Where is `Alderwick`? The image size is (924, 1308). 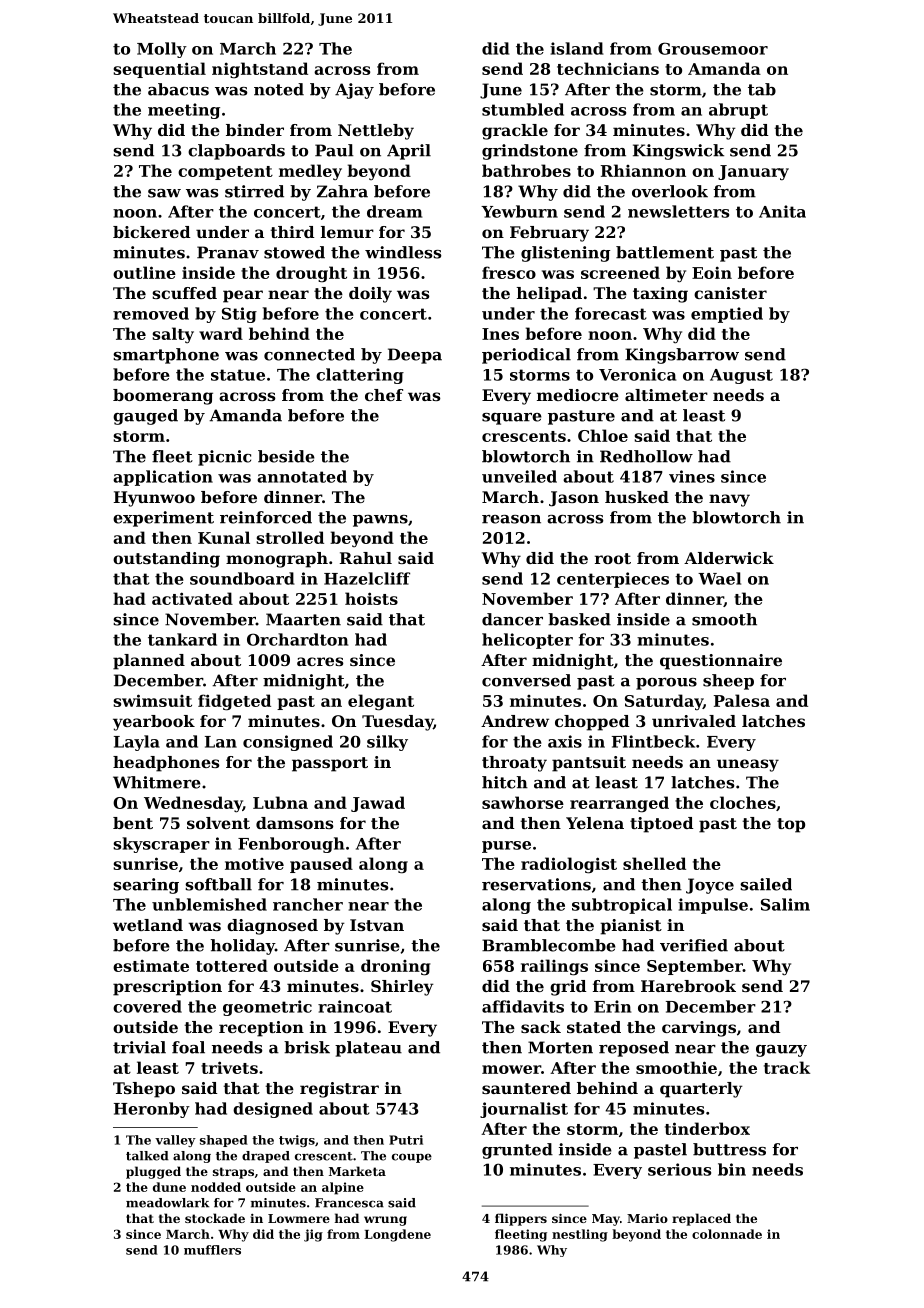 Alderwick is located at coordinates (729, 558).
